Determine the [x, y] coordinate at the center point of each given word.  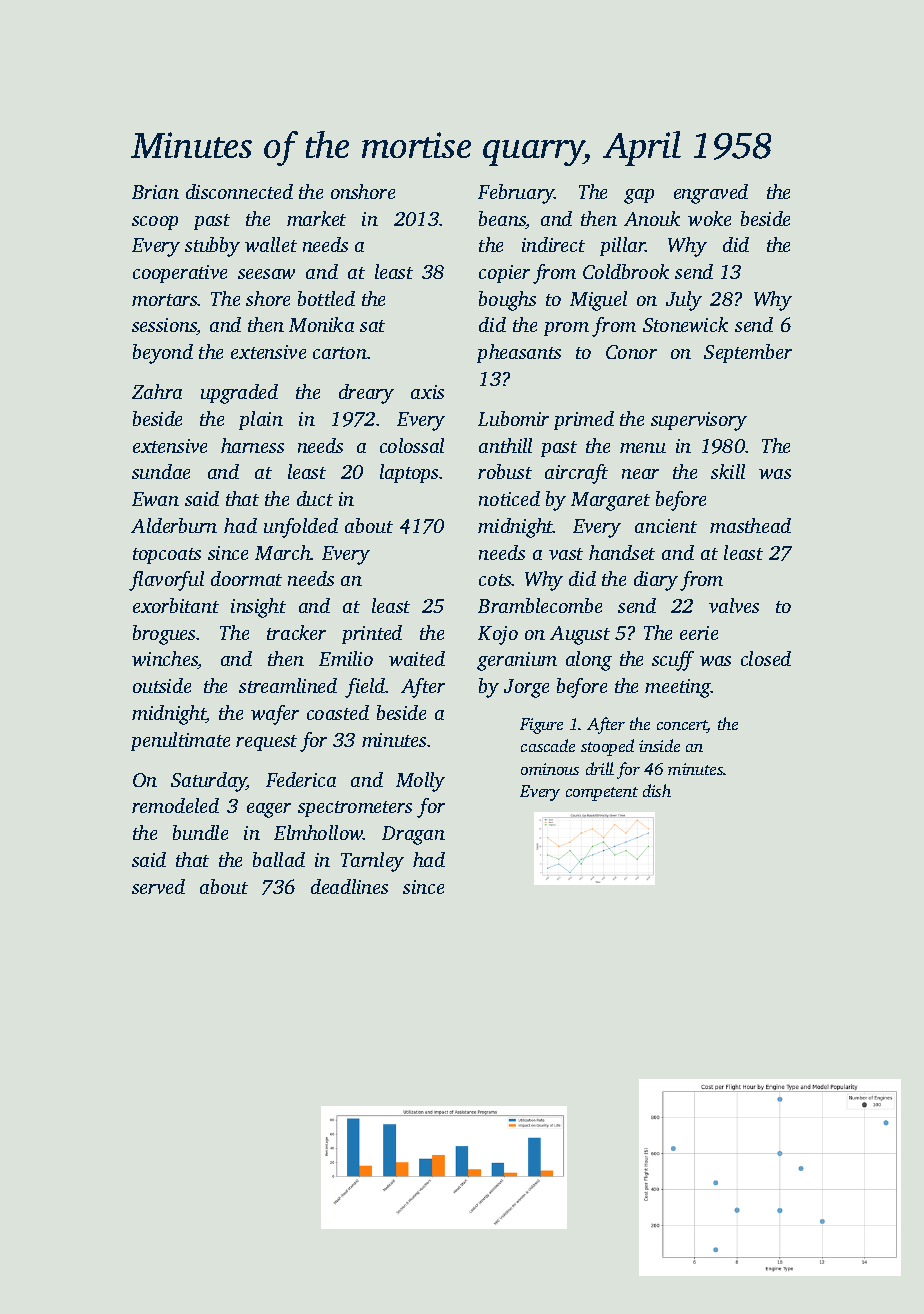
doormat [246, 578]
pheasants [519, 353]
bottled [326, 298]
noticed [509, 498]
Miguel [598, 301]
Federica [301, 779]
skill [728, 471]
